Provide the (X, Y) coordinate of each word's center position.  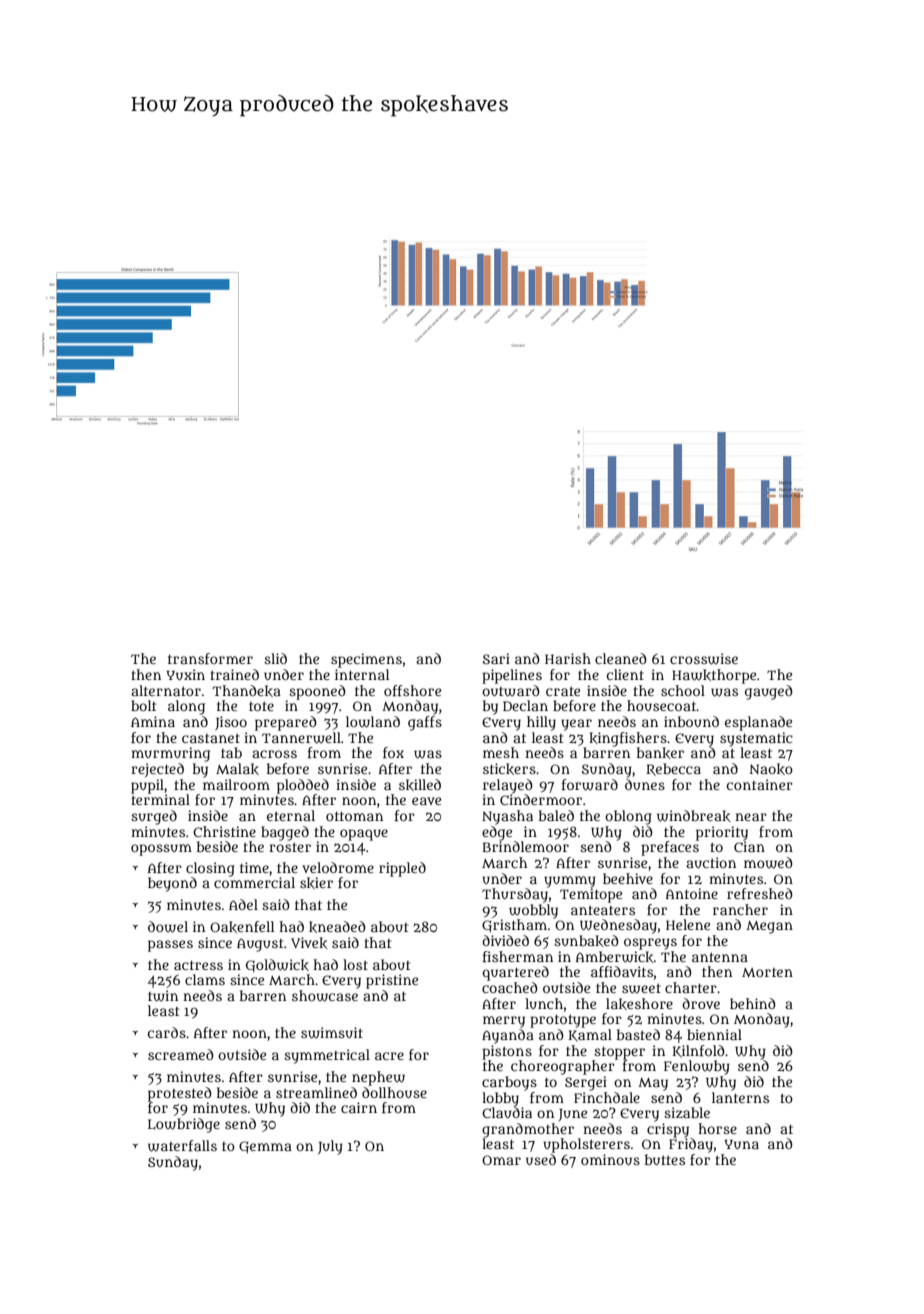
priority (722, 833)
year (576, 725)
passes (170, 946)
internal (362, 674)
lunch (544, 1003)
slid (275, 658)
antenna (720, 957)
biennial (714, 1034)
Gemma (265, 1147)
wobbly (533, 911)
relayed (508, 786)
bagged (285, 833)
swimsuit (332, 1033)
